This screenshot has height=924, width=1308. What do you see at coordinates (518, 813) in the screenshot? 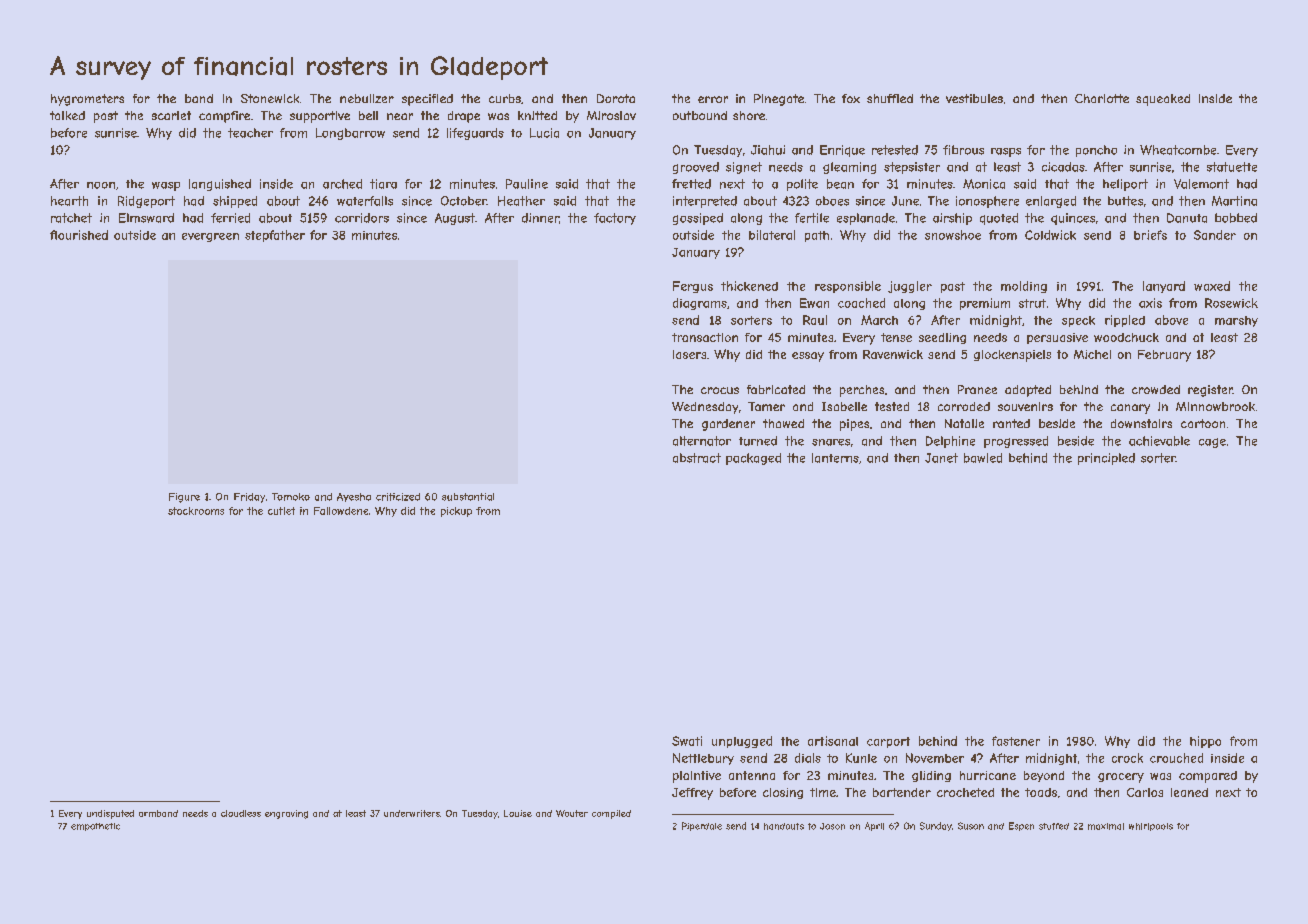
I see `Louise` at bounding box center [518, 813].
